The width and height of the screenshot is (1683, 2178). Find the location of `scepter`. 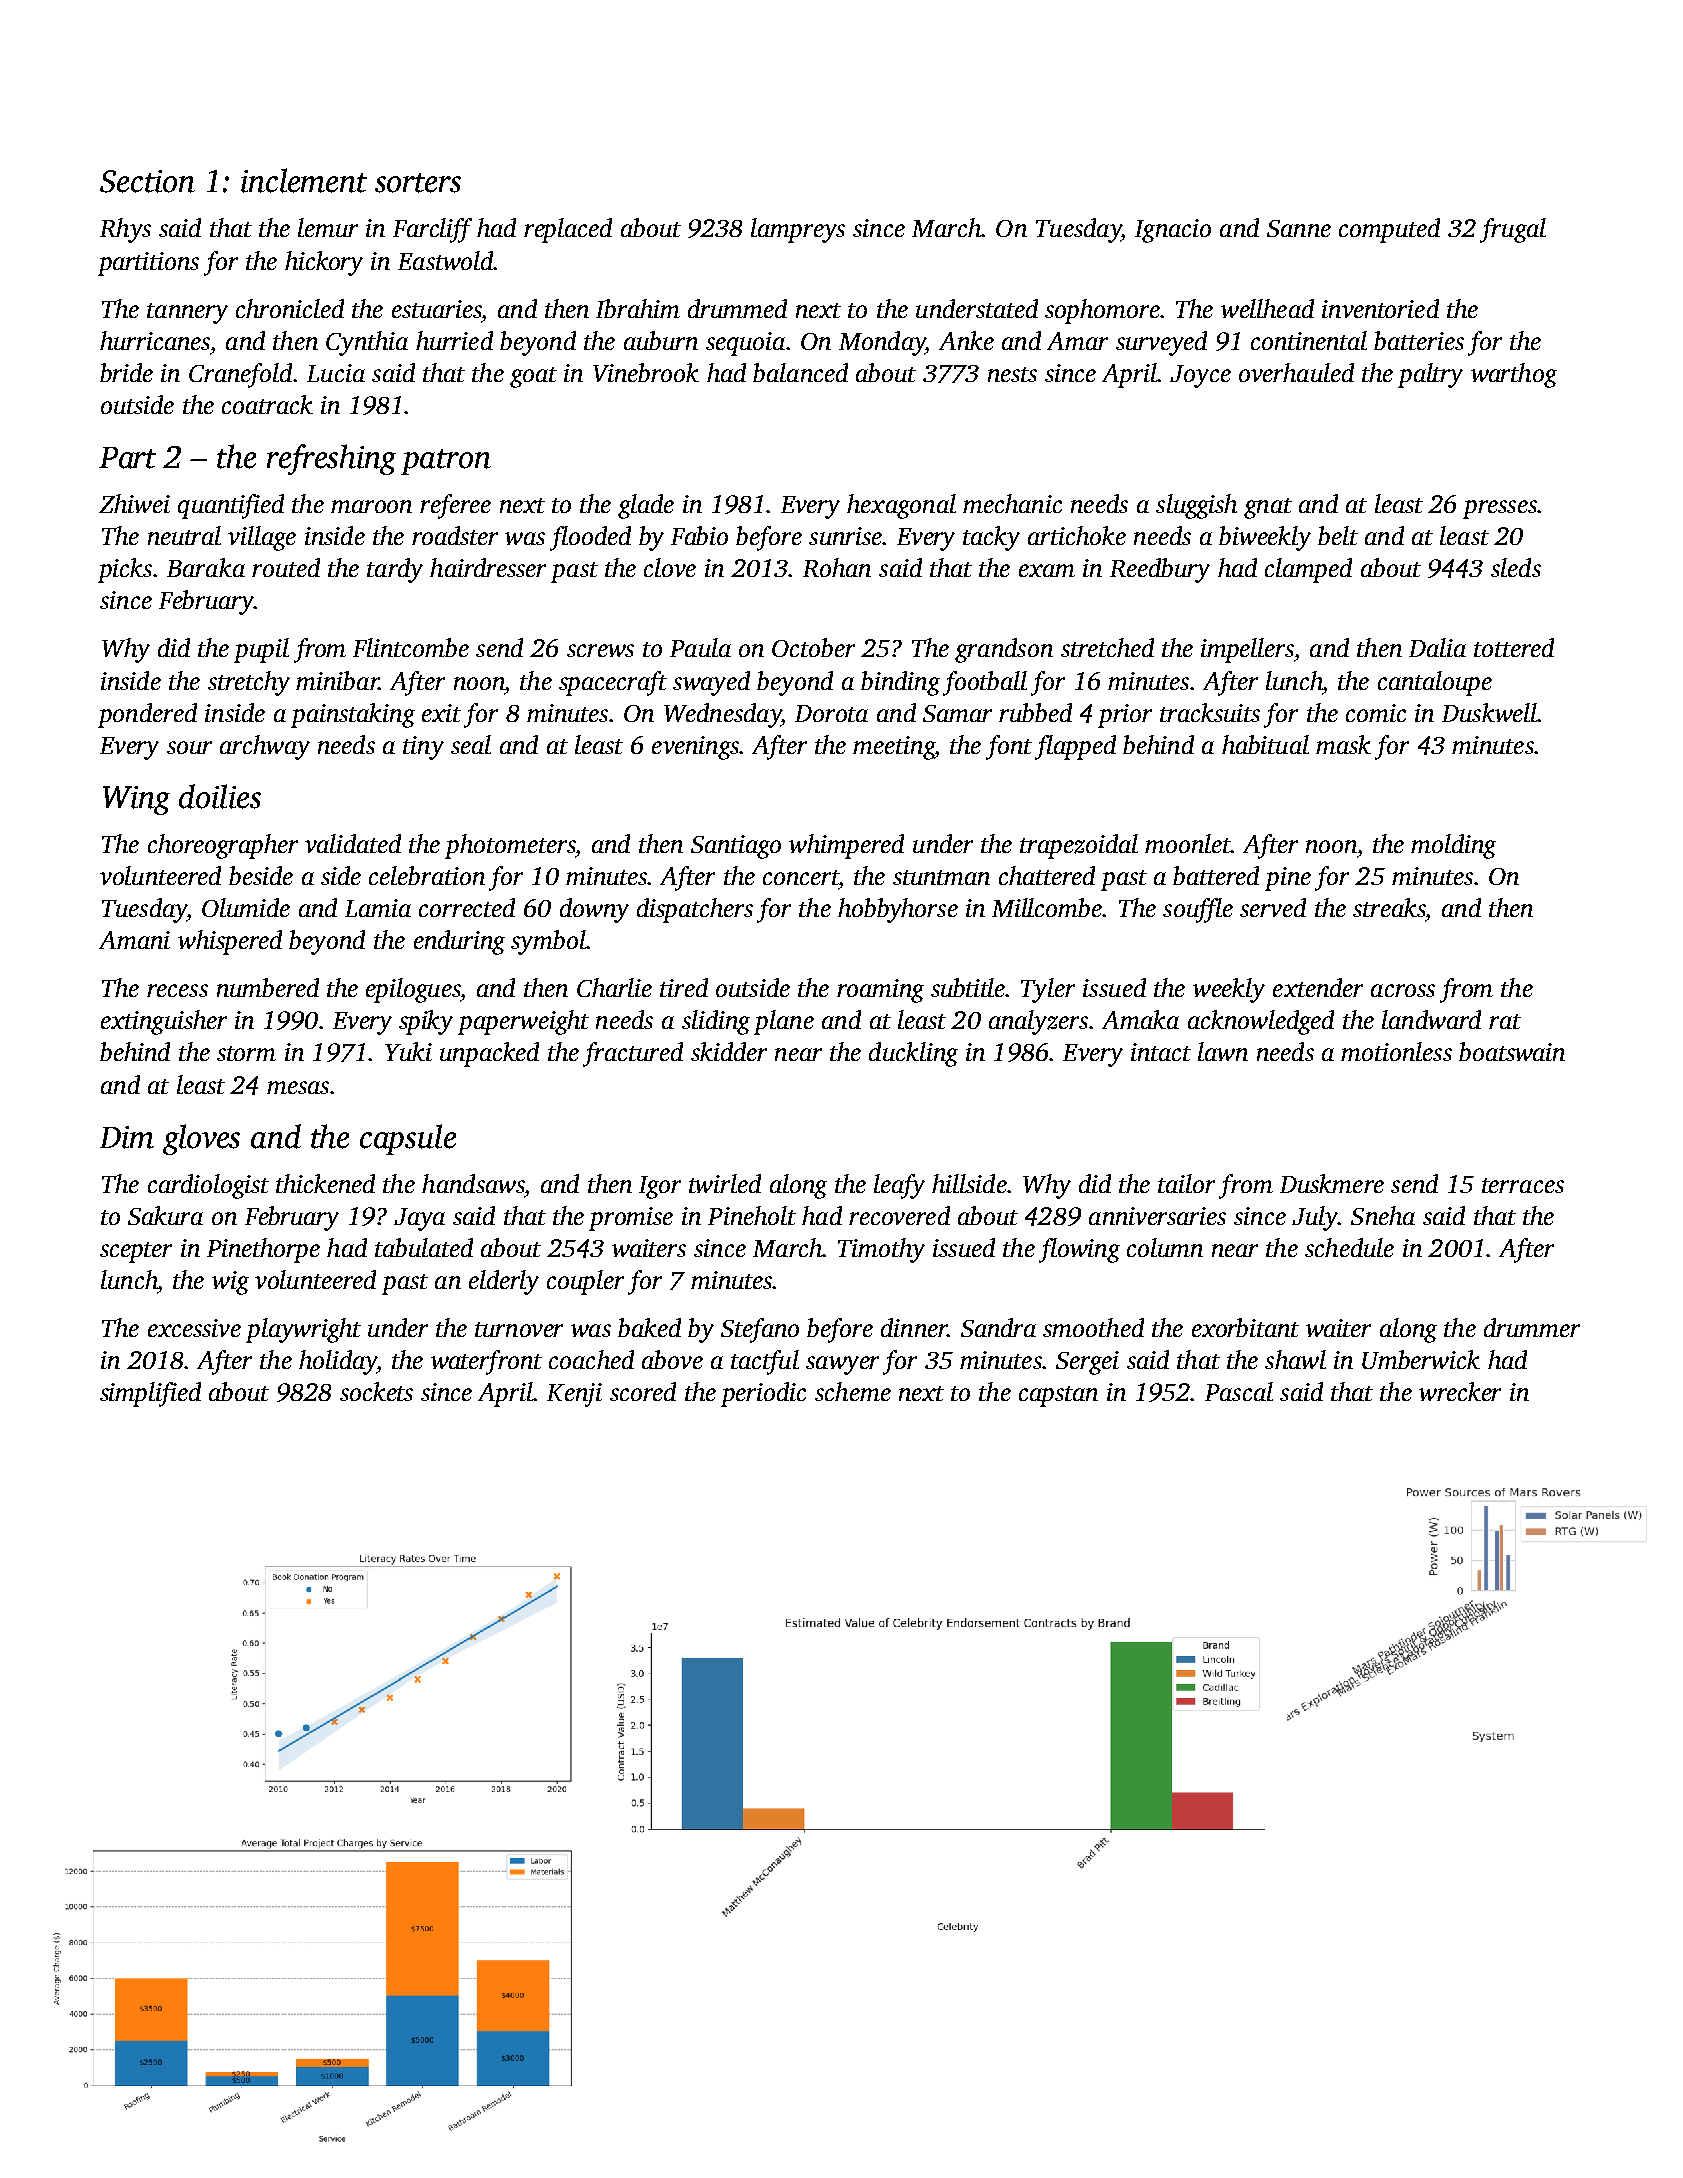

scepter is located at coordinates (136, 1252).
